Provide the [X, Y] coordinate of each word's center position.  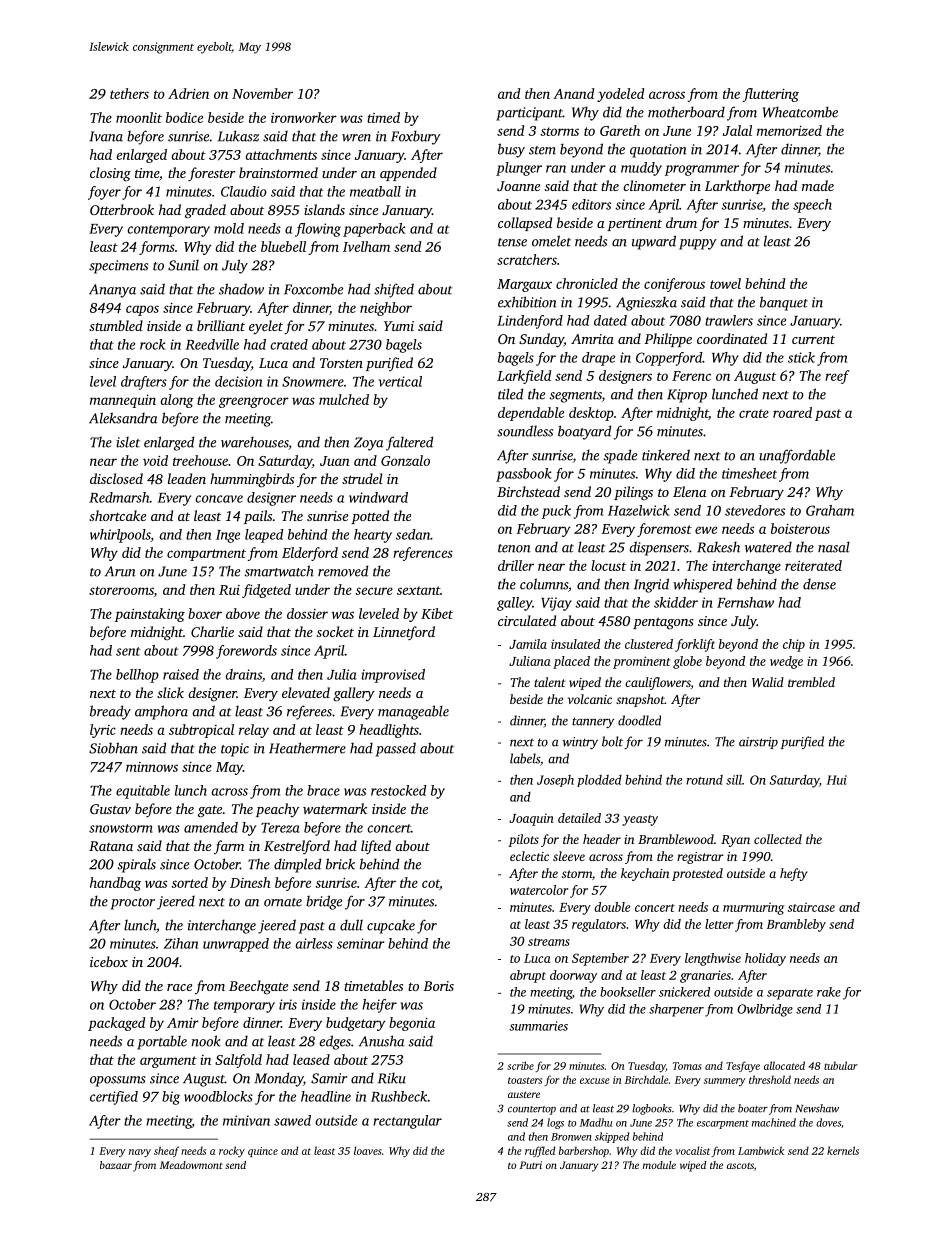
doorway [573, 976]
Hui [837, 780]
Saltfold [238, 1061]
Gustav [110, 809]
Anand [573, 93]
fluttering [771, 95]
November [262, 93]
